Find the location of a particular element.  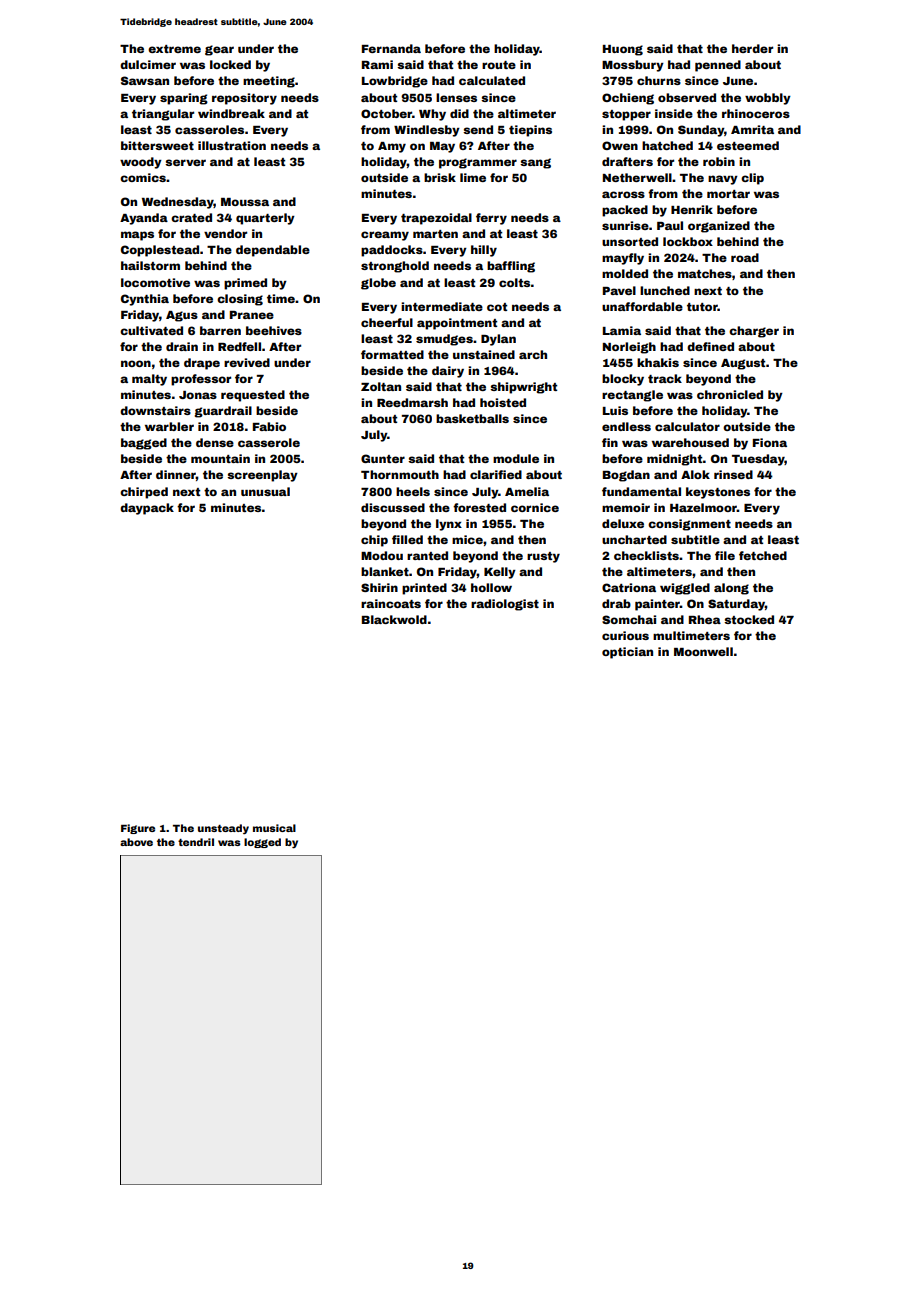

unsteady is located at coordinates (223, 829).
